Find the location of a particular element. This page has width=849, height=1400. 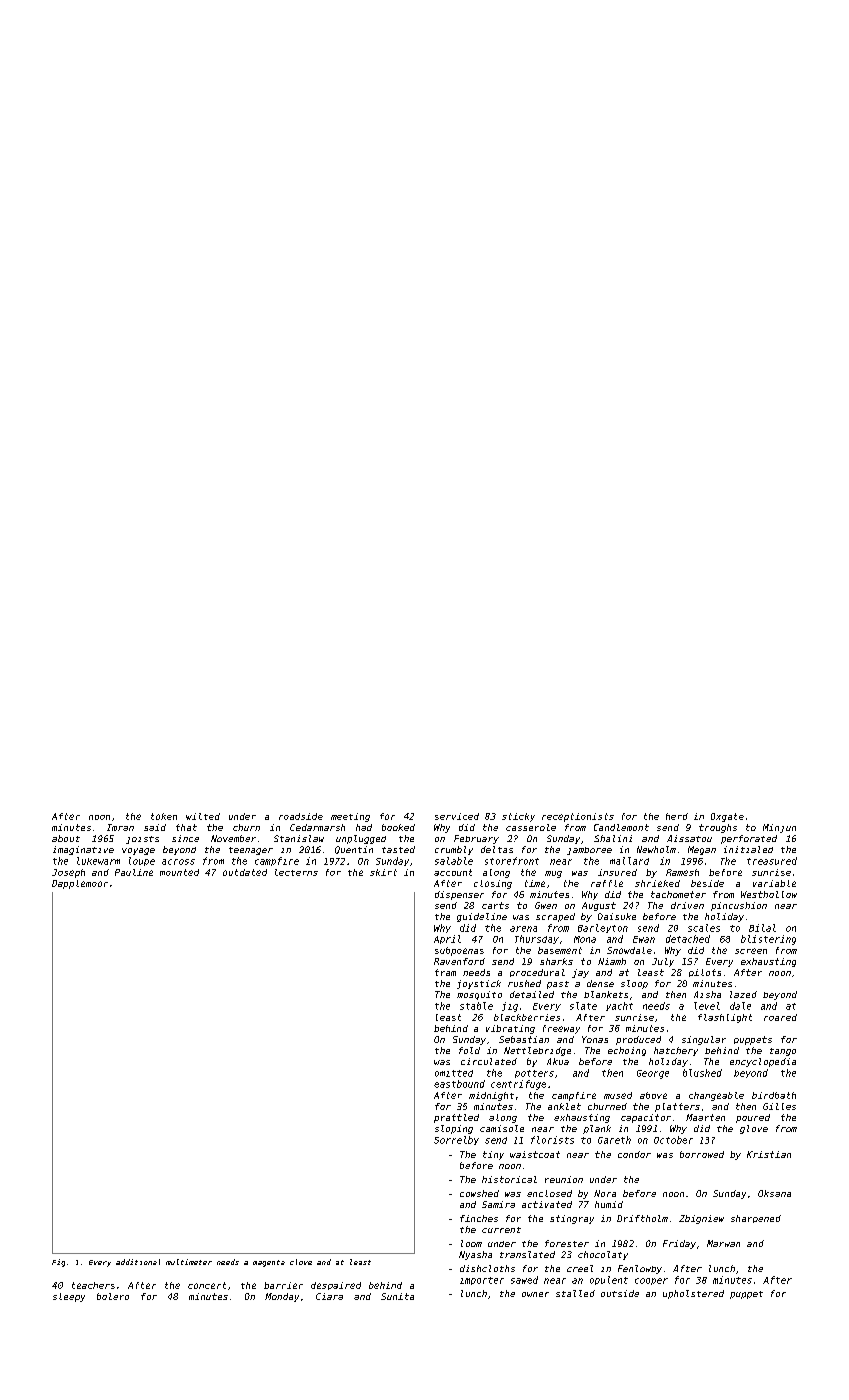

tram is located at coordinates (445, 972).
